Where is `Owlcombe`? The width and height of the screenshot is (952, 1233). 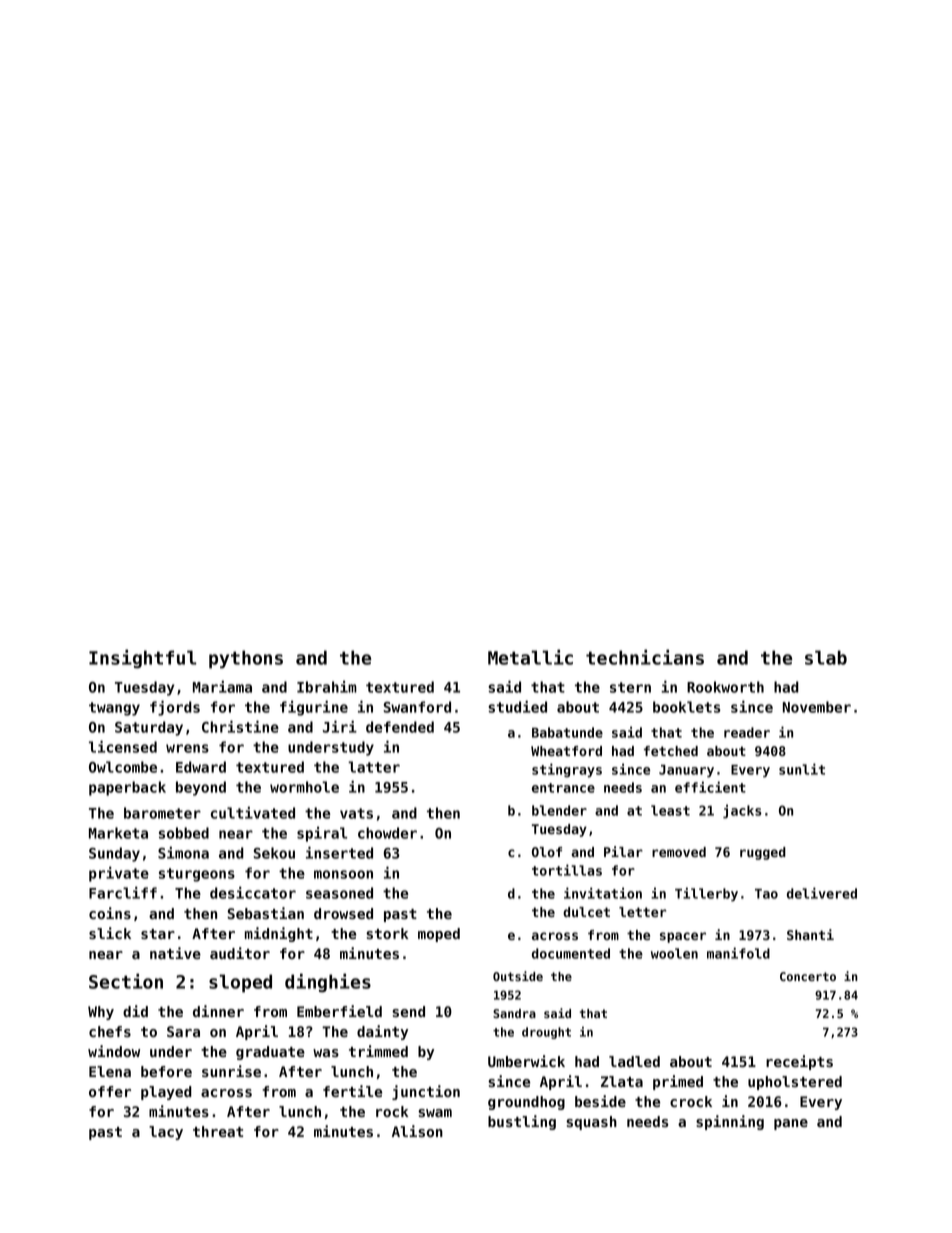
Owlcombe is located at coordinates (123, 767).
